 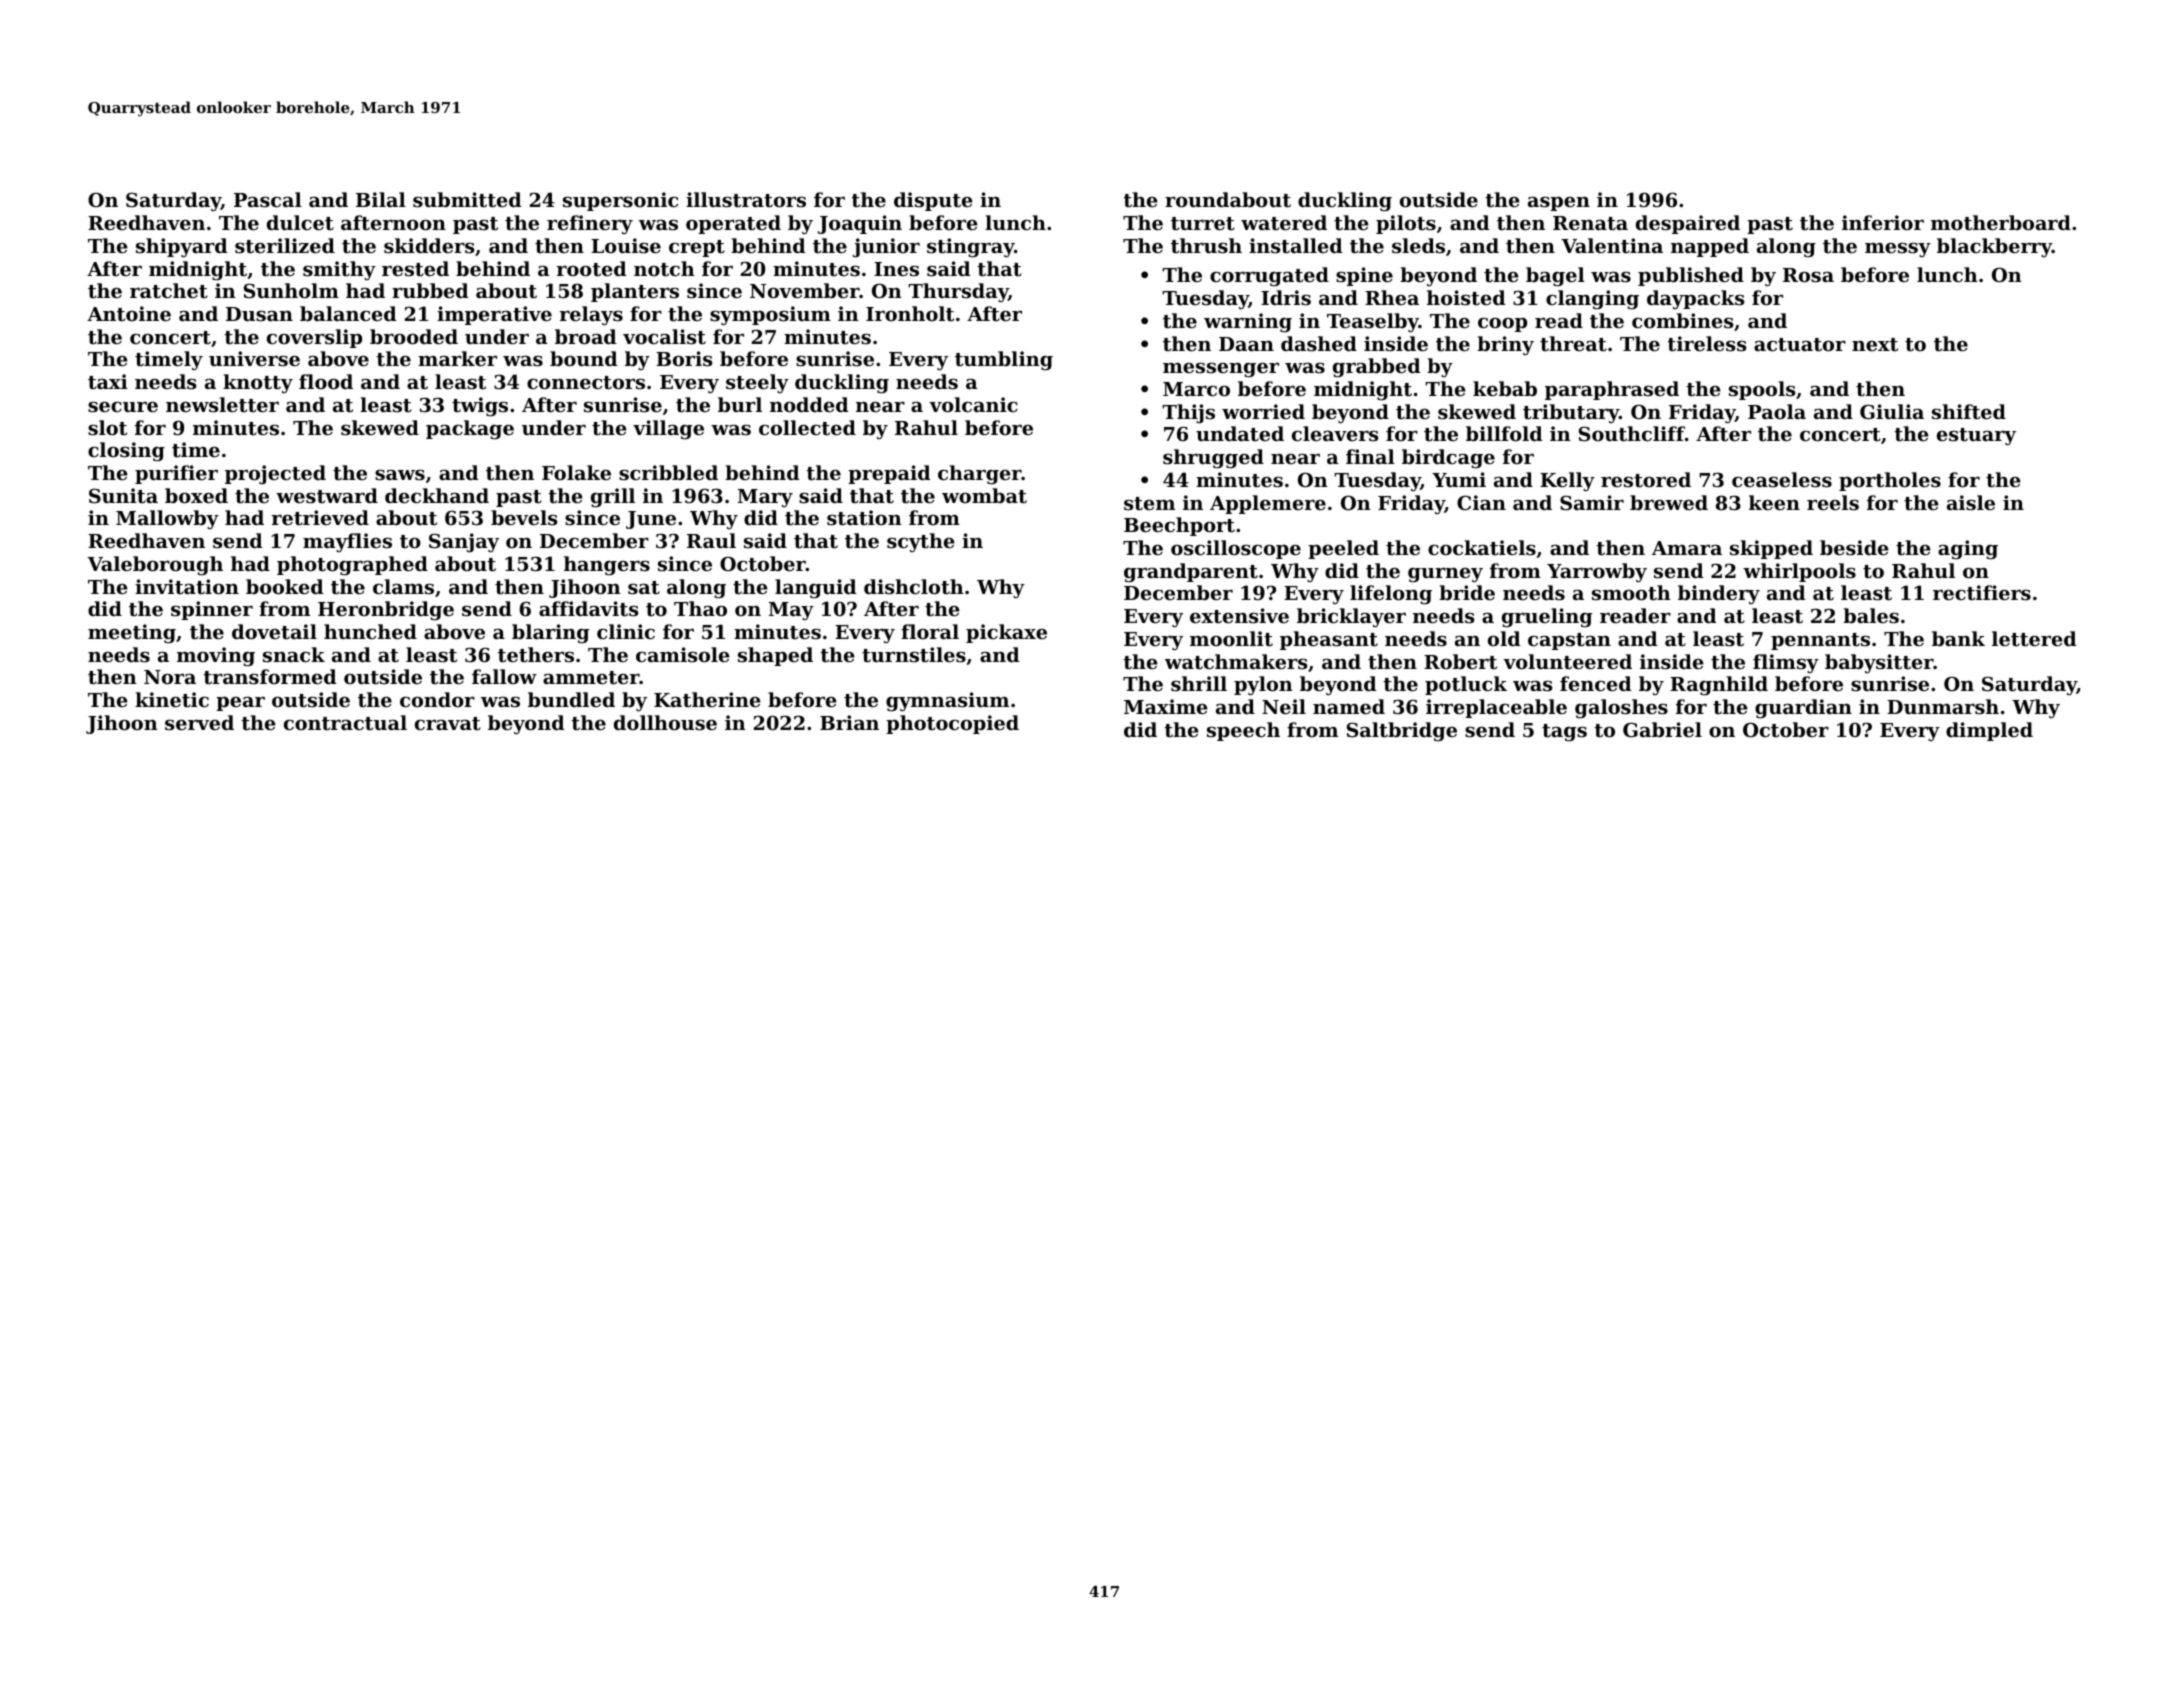 What do you see at coordinates (126, 452) in the image?
I see `closing` at bounding box center [126, 452].
